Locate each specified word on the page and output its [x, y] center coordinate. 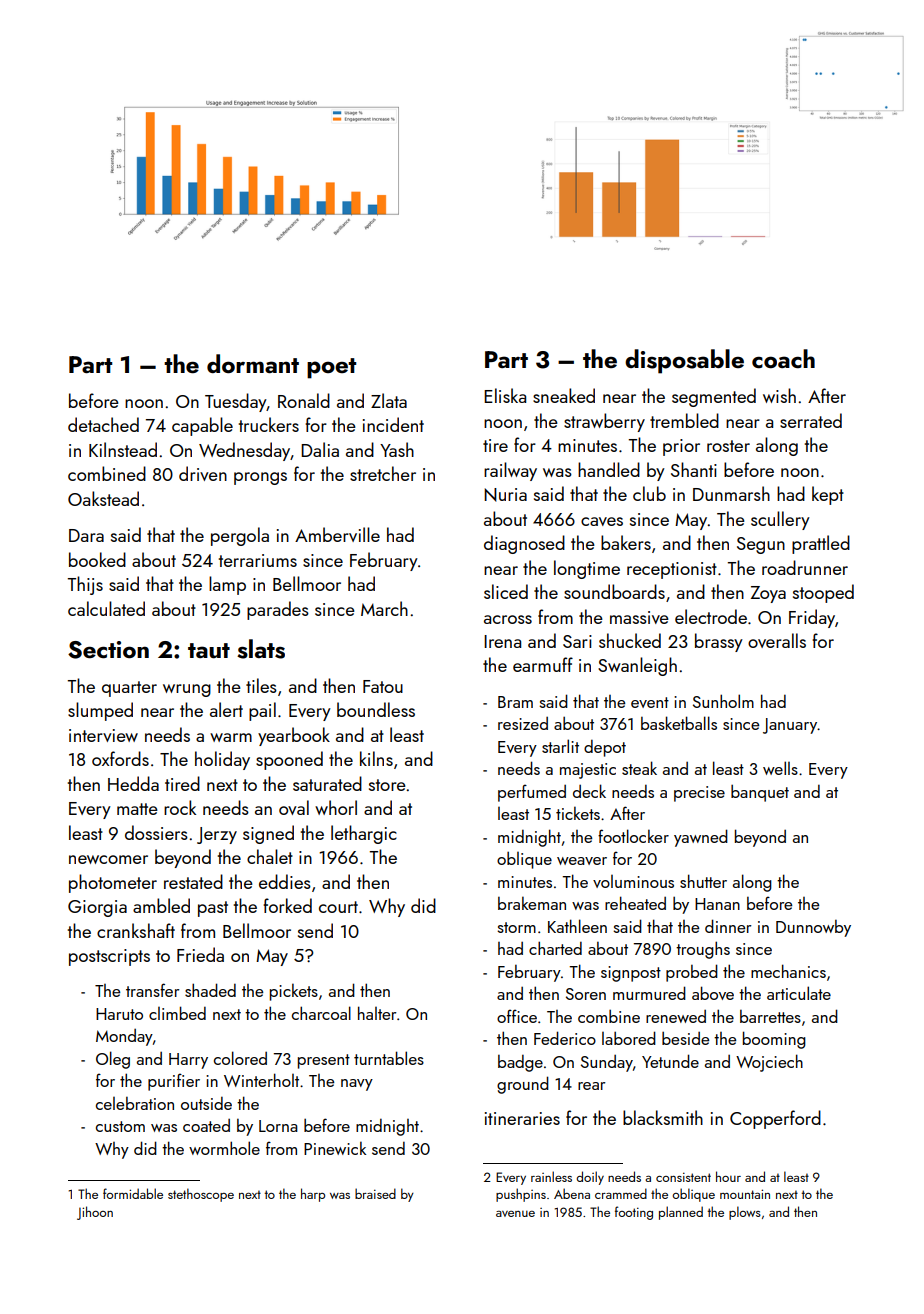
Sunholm [723, 701]
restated [193, 881]
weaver [582, 861]
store [387, 785]
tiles [261, 685]
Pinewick [335, 1148]
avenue [515, 1214]
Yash [397, 449]
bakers [626, 542]
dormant [253, 363]
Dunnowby [813, 928]
